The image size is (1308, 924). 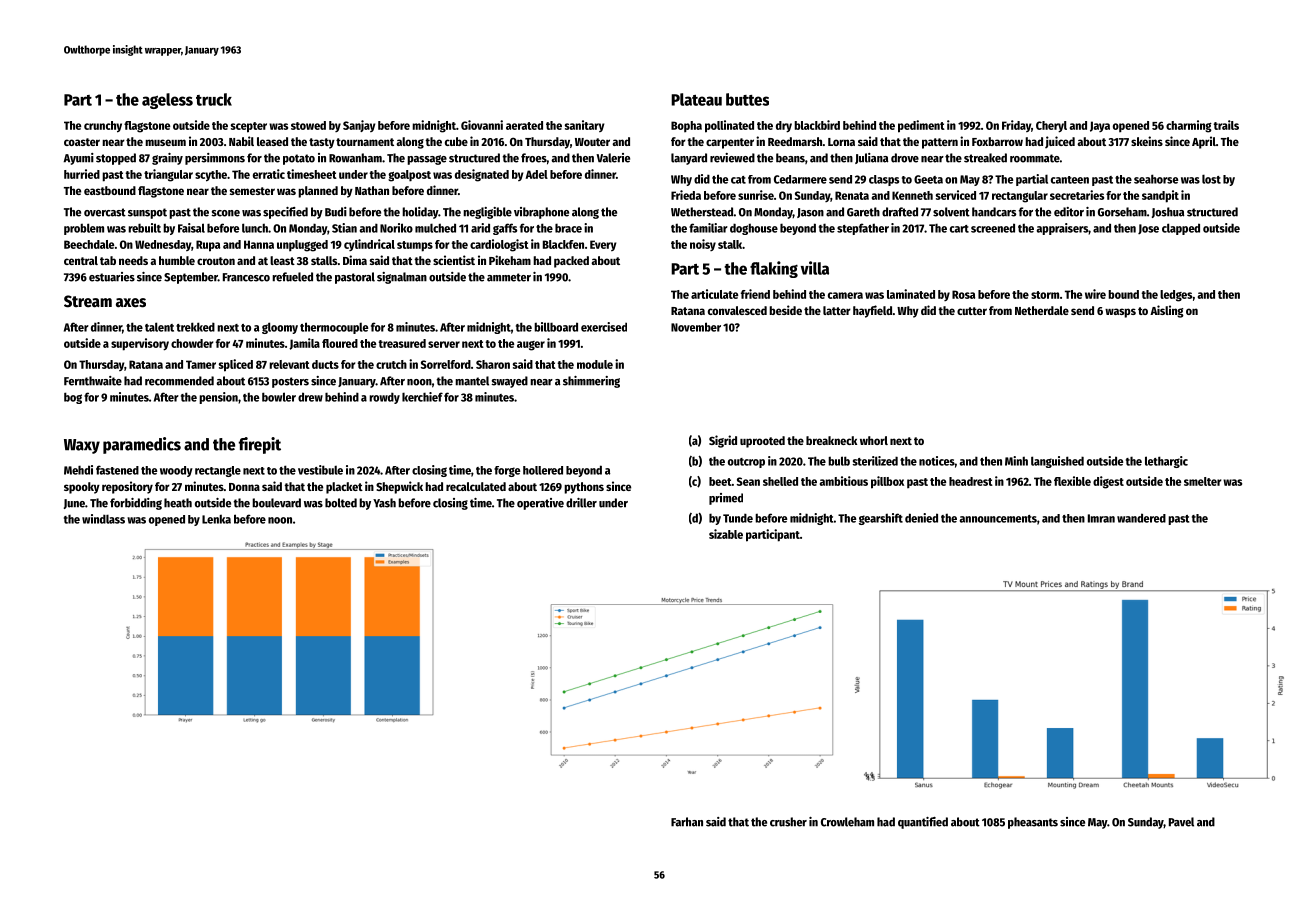 What do you see at coordinates (509, 382) in the screenshot?
I see `swayed` at bounding box center [509, 382].
